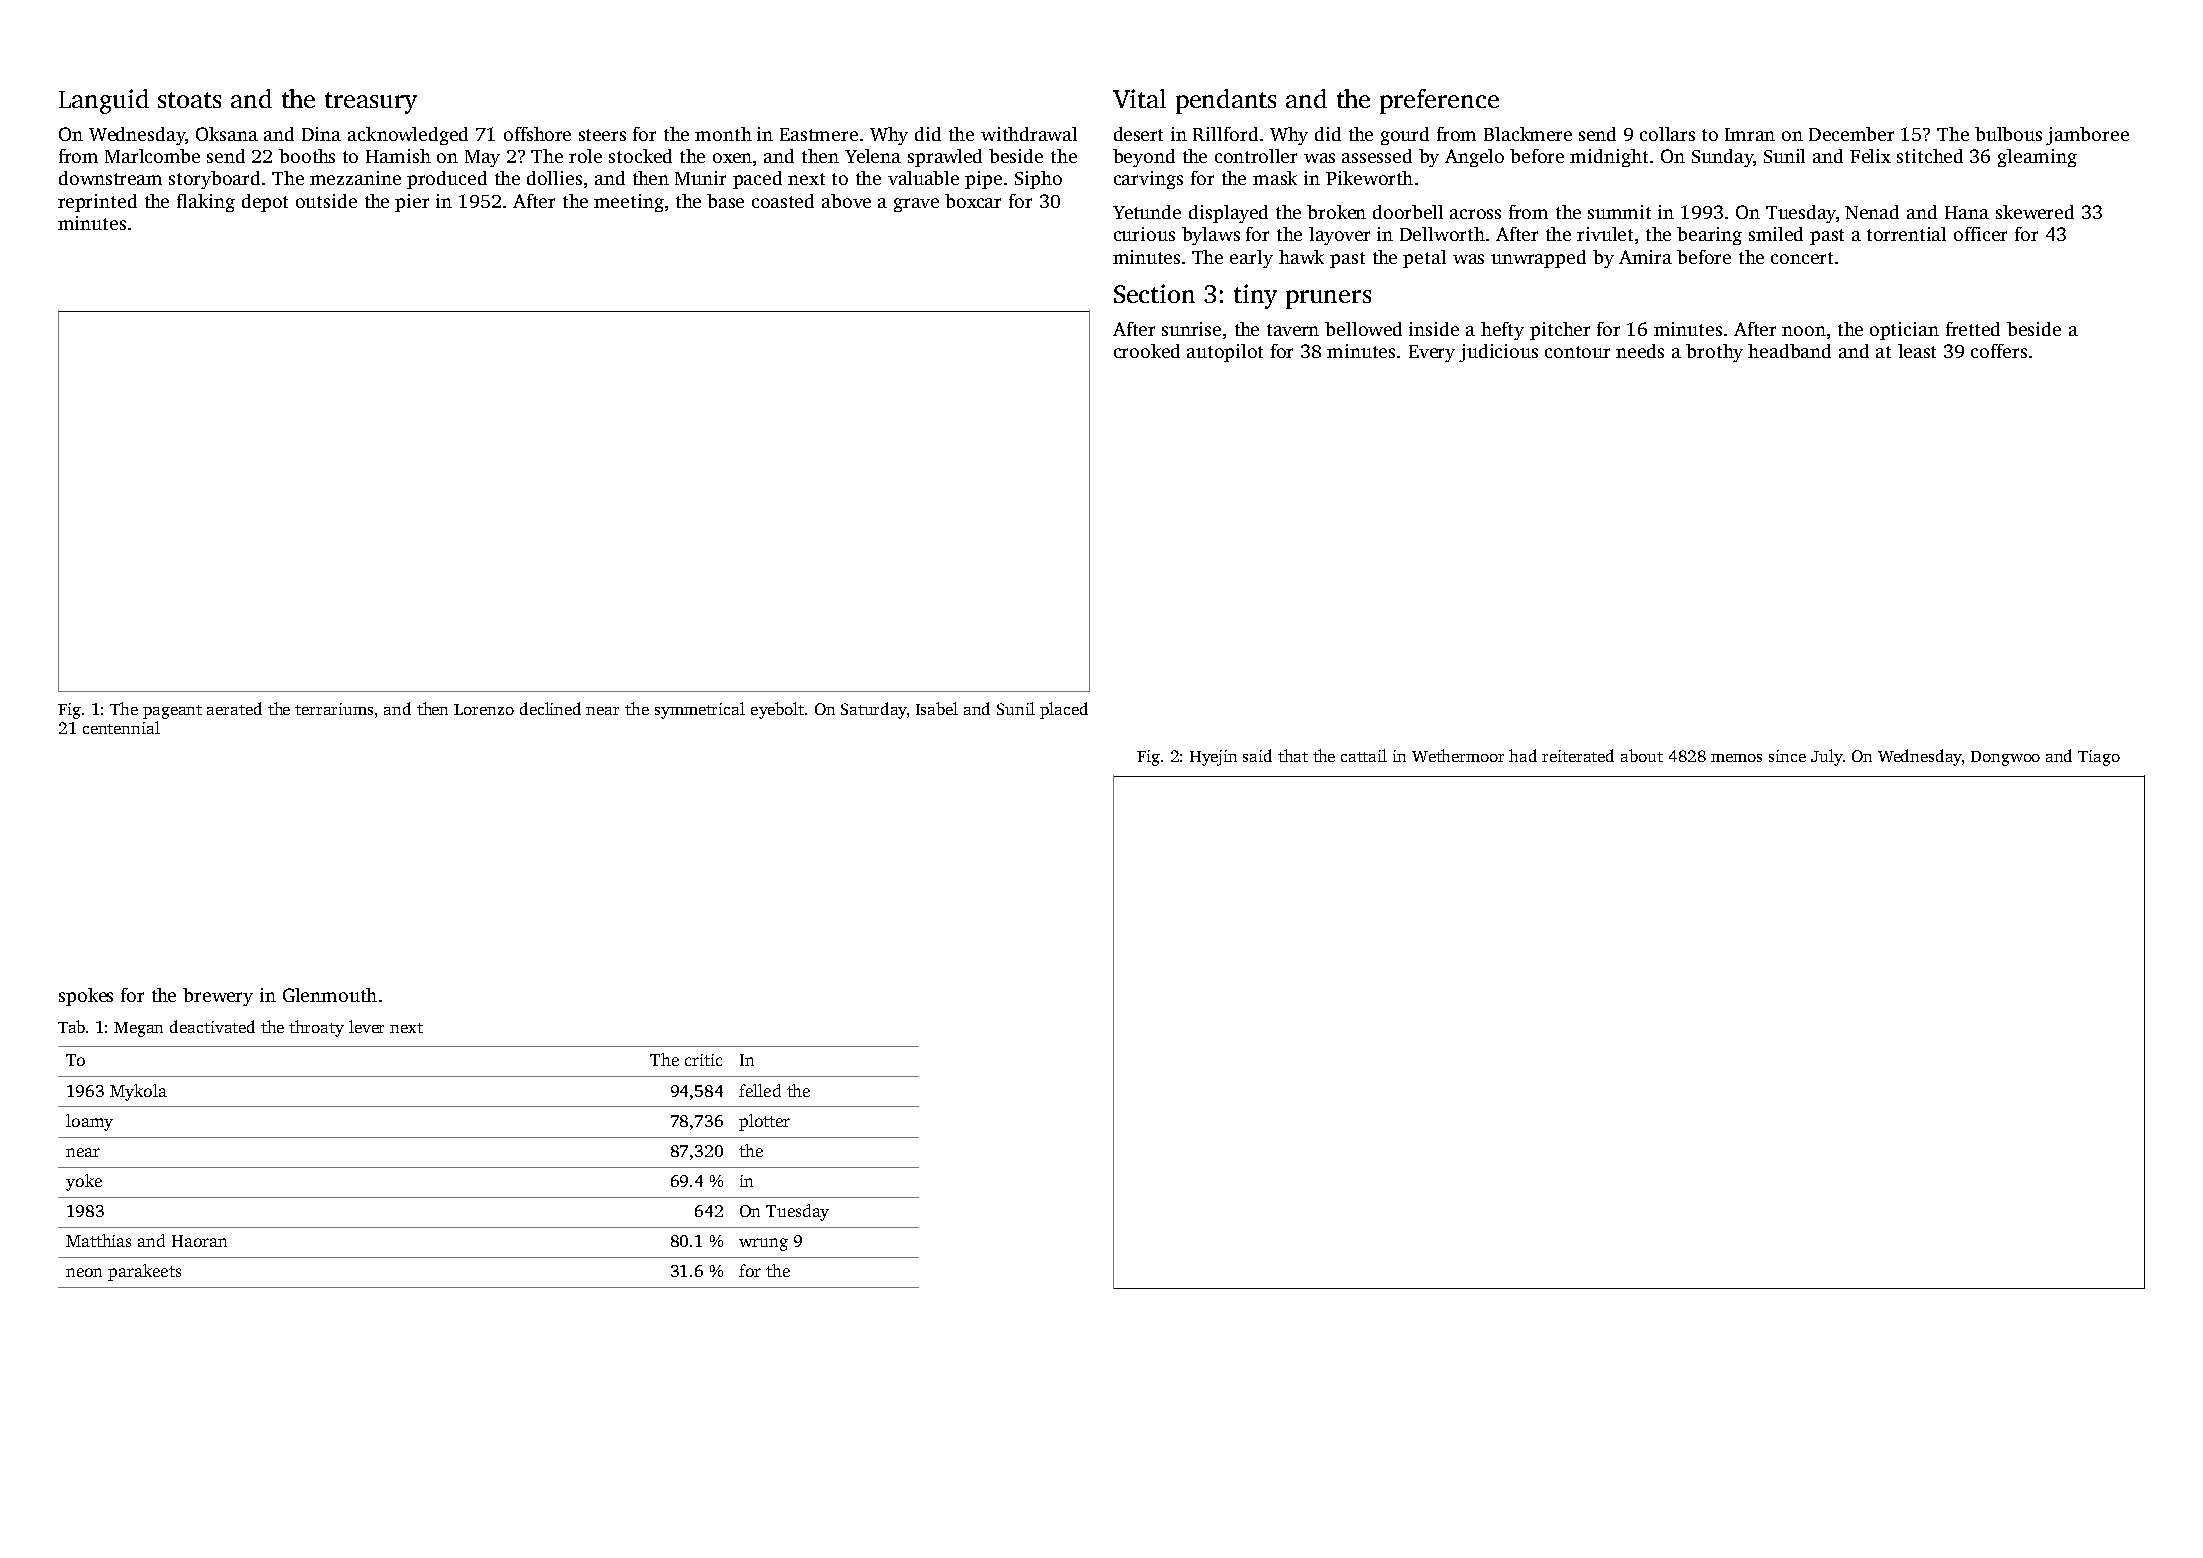  I want to click on centennial, so click(121, 727).
